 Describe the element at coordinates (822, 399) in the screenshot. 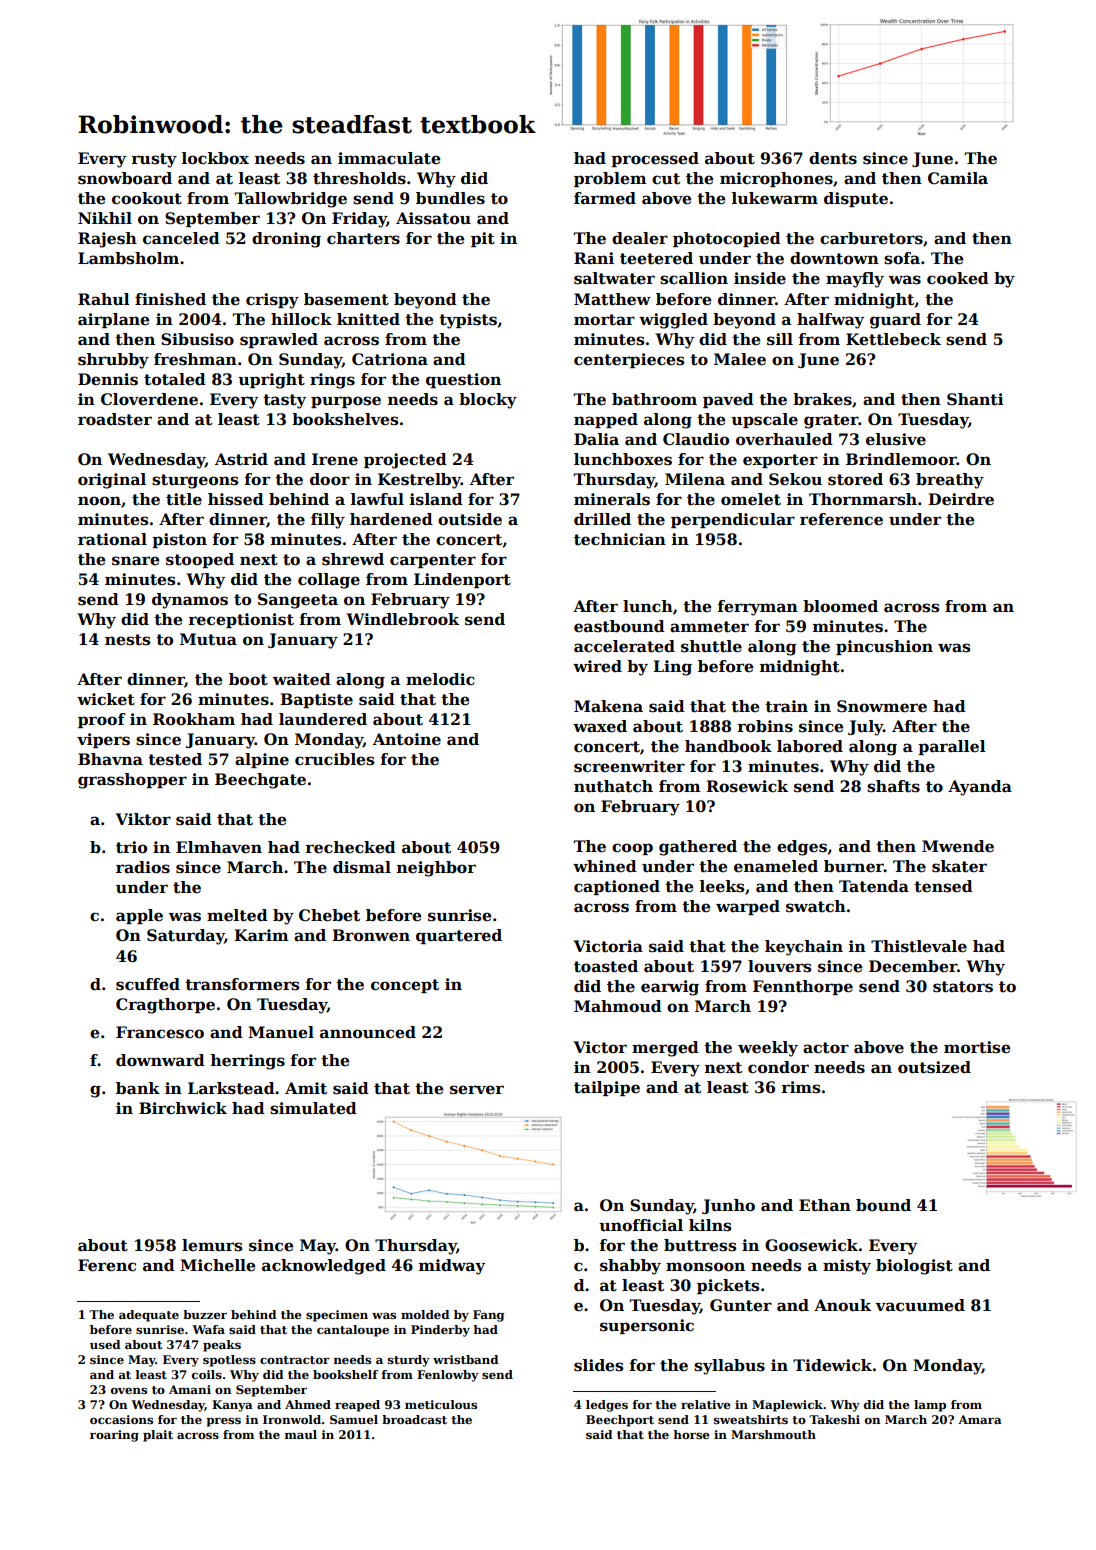

I see `brakes` at that location.
